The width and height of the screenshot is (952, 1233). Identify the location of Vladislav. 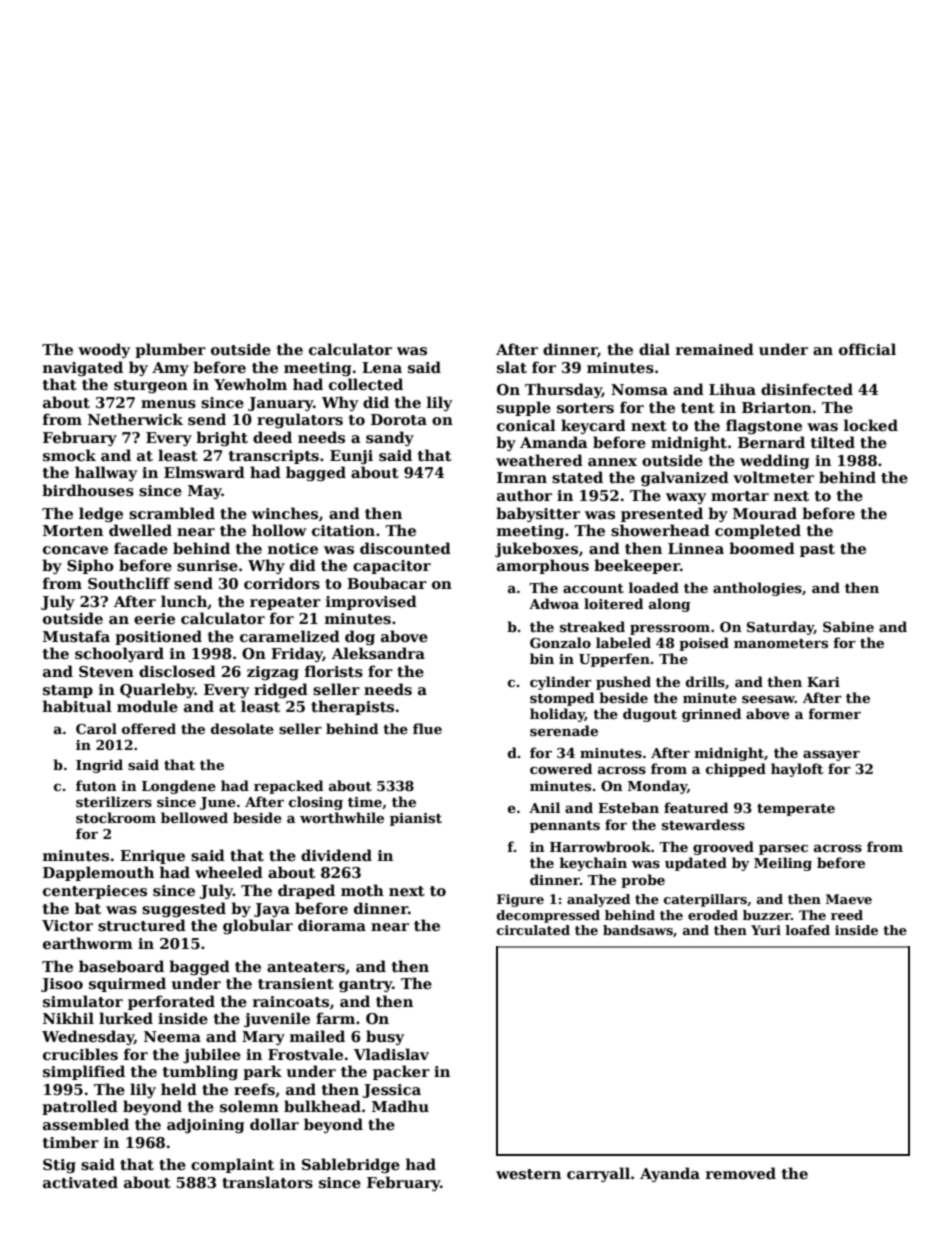
(391, 1054).
